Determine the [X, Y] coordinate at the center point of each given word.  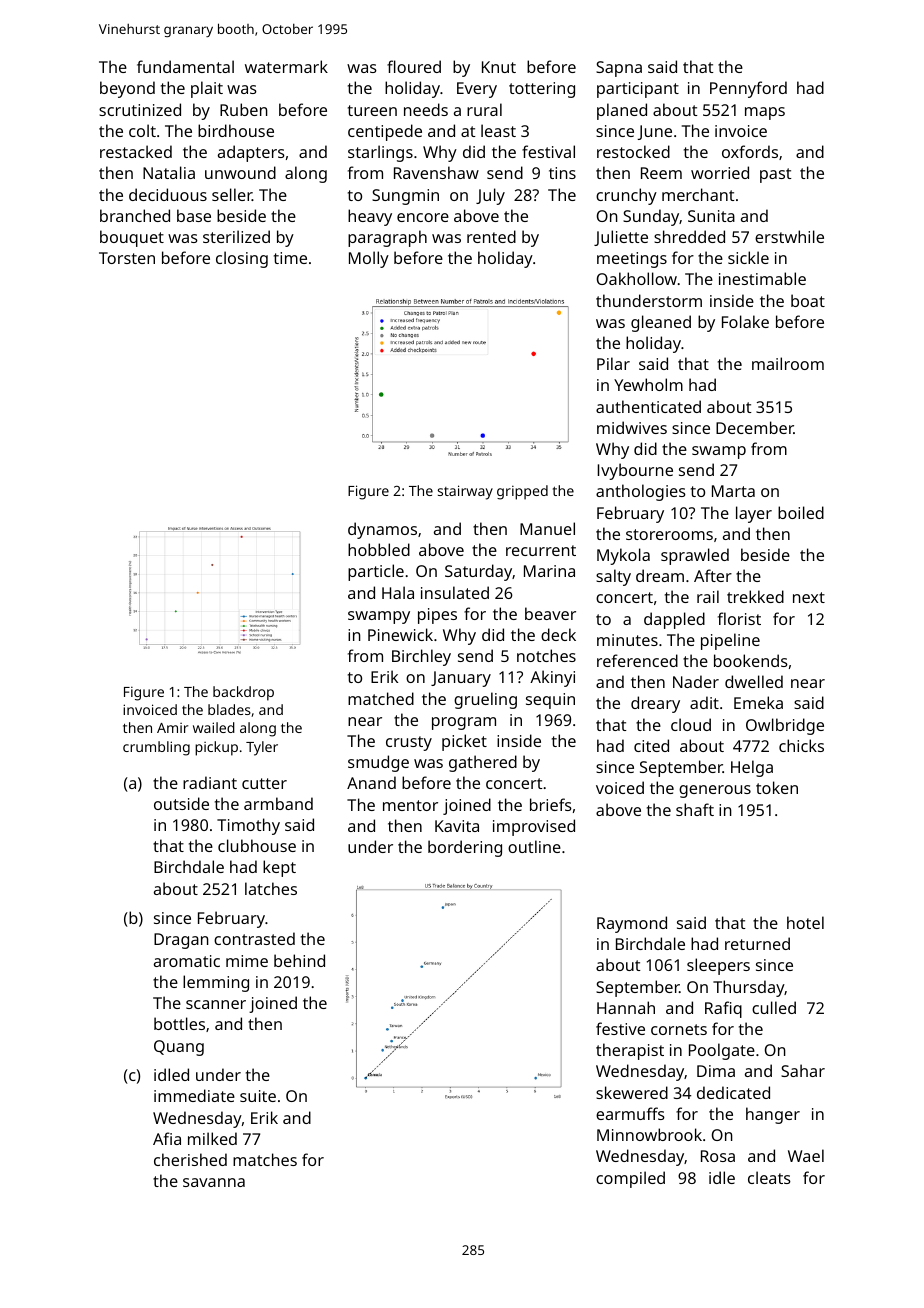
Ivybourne [635, 471]
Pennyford [748, 89]
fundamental [185, 66]
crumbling [156, 748]
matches [265, 1159]
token [777, 787]
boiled [801, 512]
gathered [483, 763]
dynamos [382, 530]
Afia [167, 1138]
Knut [499, 67]
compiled [630, 1179]
